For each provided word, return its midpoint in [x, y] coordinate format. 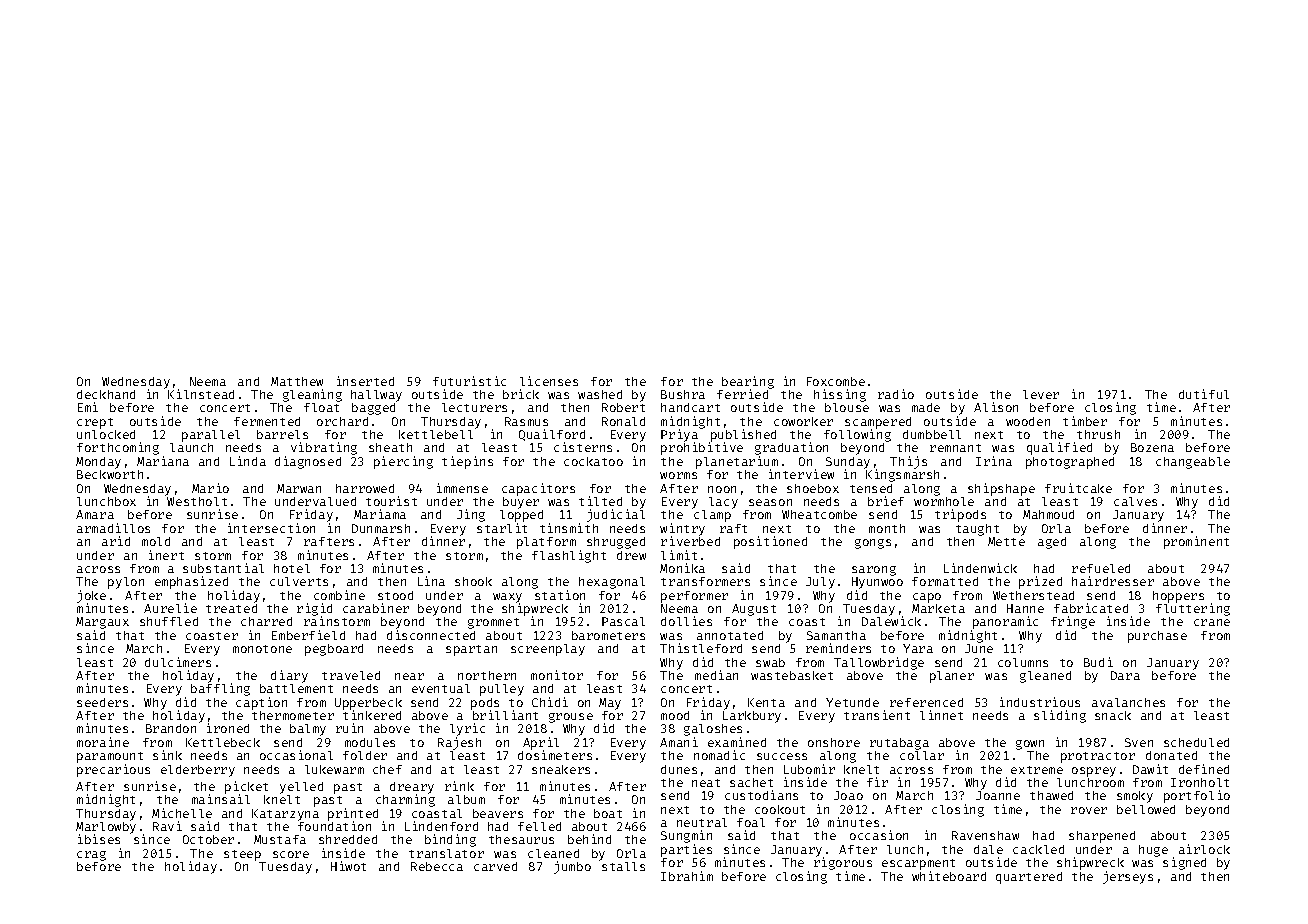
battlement [296, 688]
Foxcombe [836, 381]
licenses [549, 381]
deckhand [106, 394]
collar [922, 755]
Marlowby [106, 828]
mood [675, 715]
